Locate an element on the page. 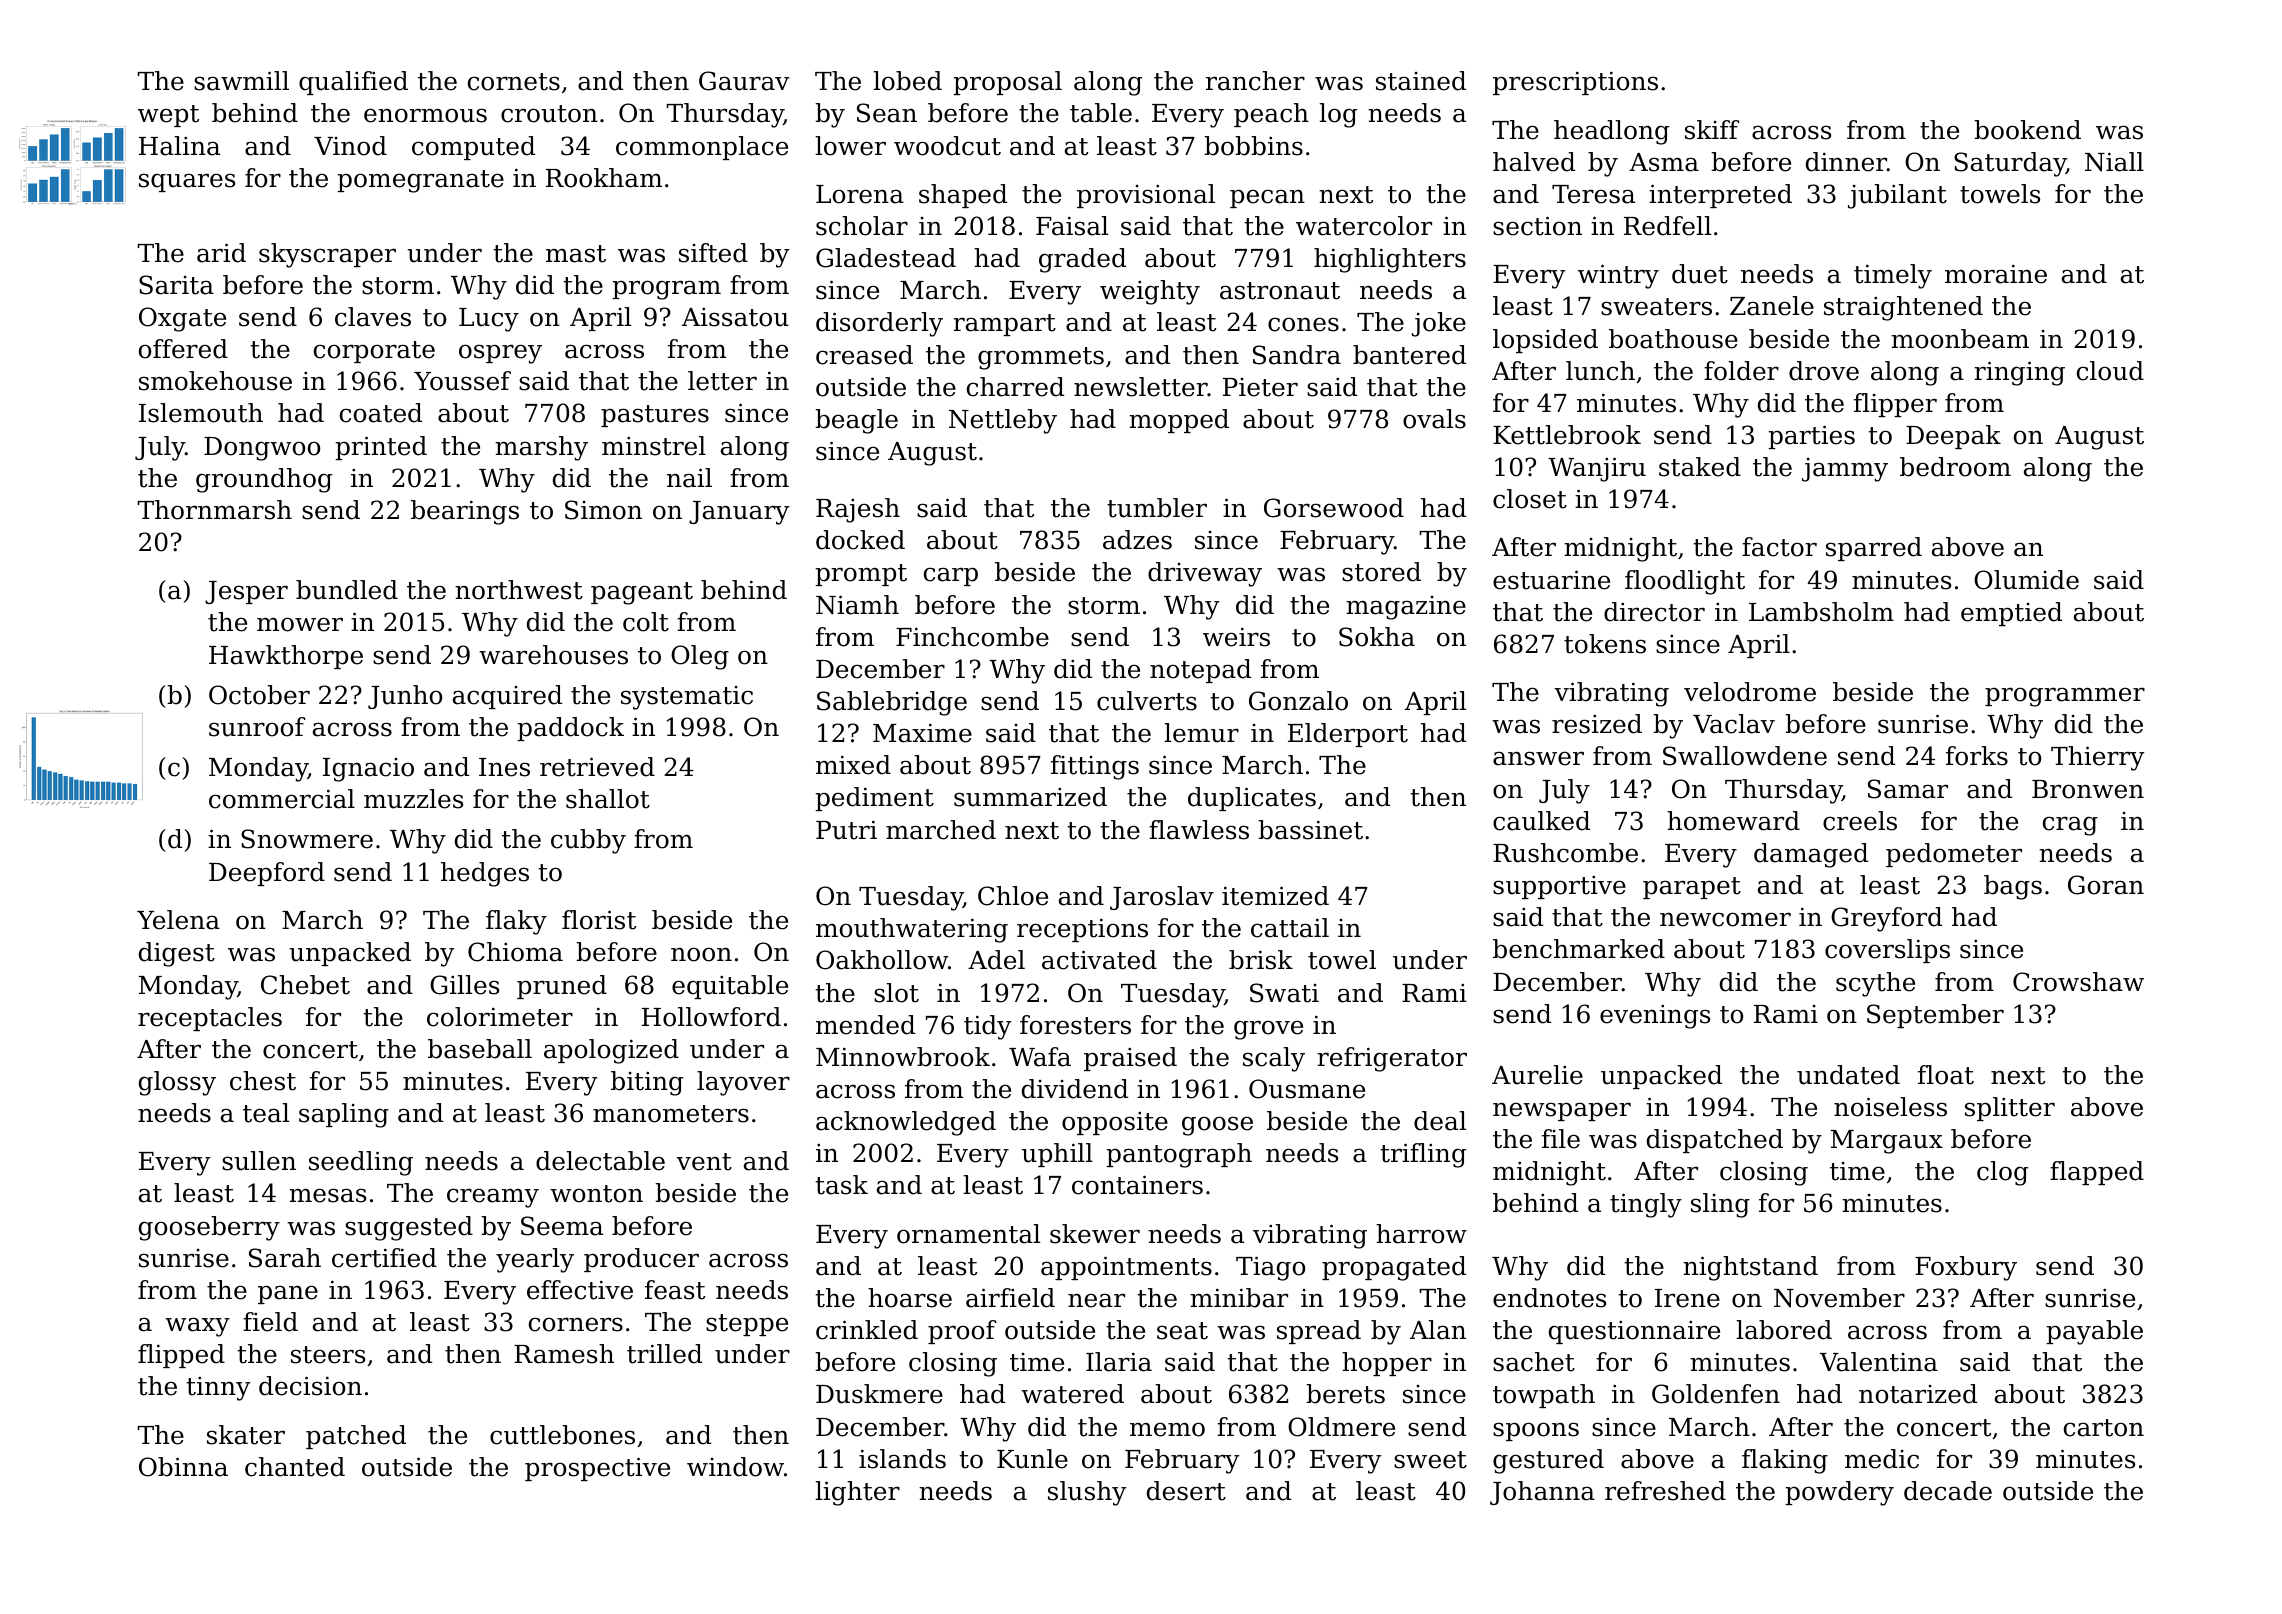 The image size is (2282, 1614). qualified is located at coordinates (353, 83).
